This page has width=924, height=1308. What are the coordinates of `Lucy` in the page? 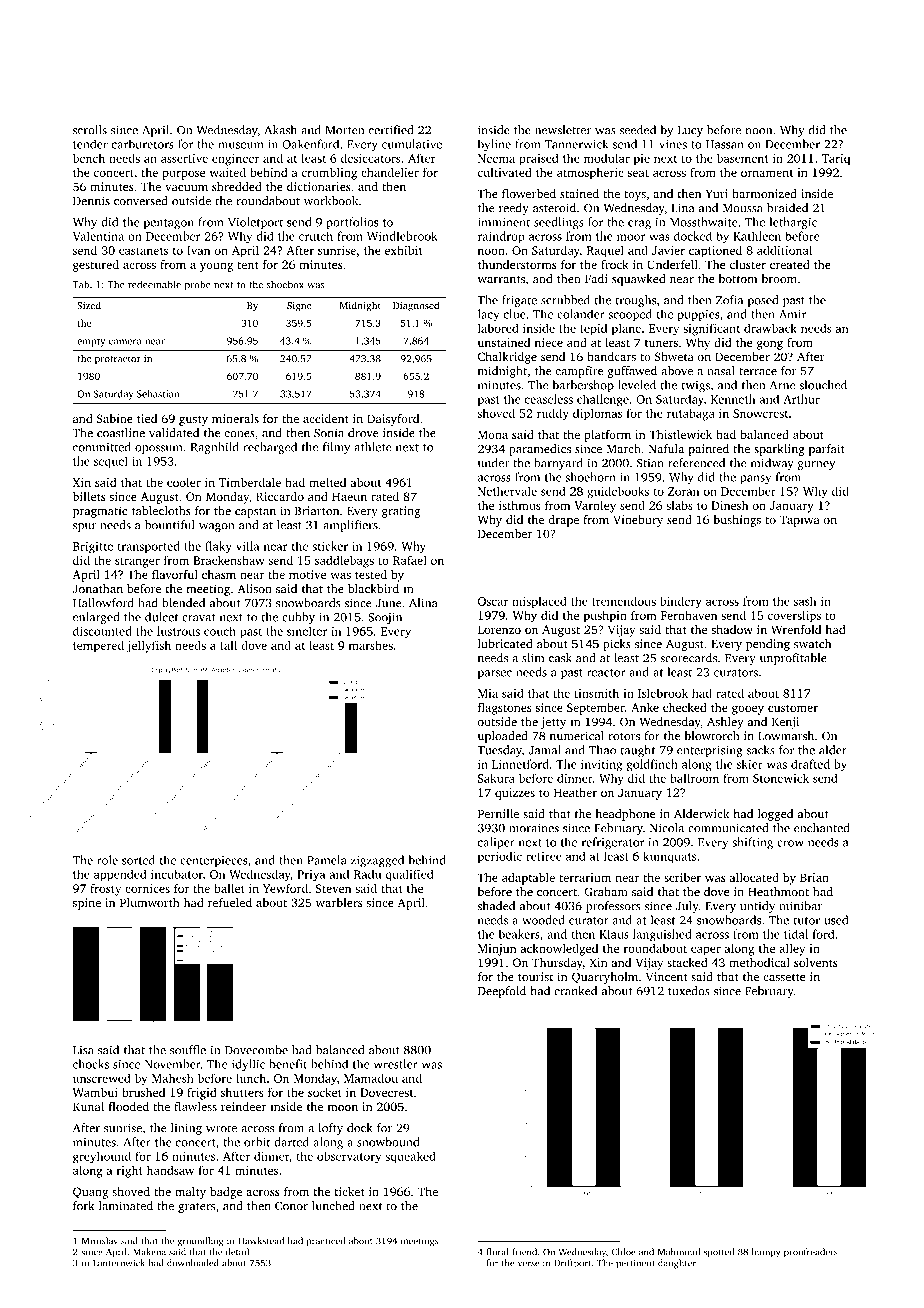 It's located at (690, 131).
